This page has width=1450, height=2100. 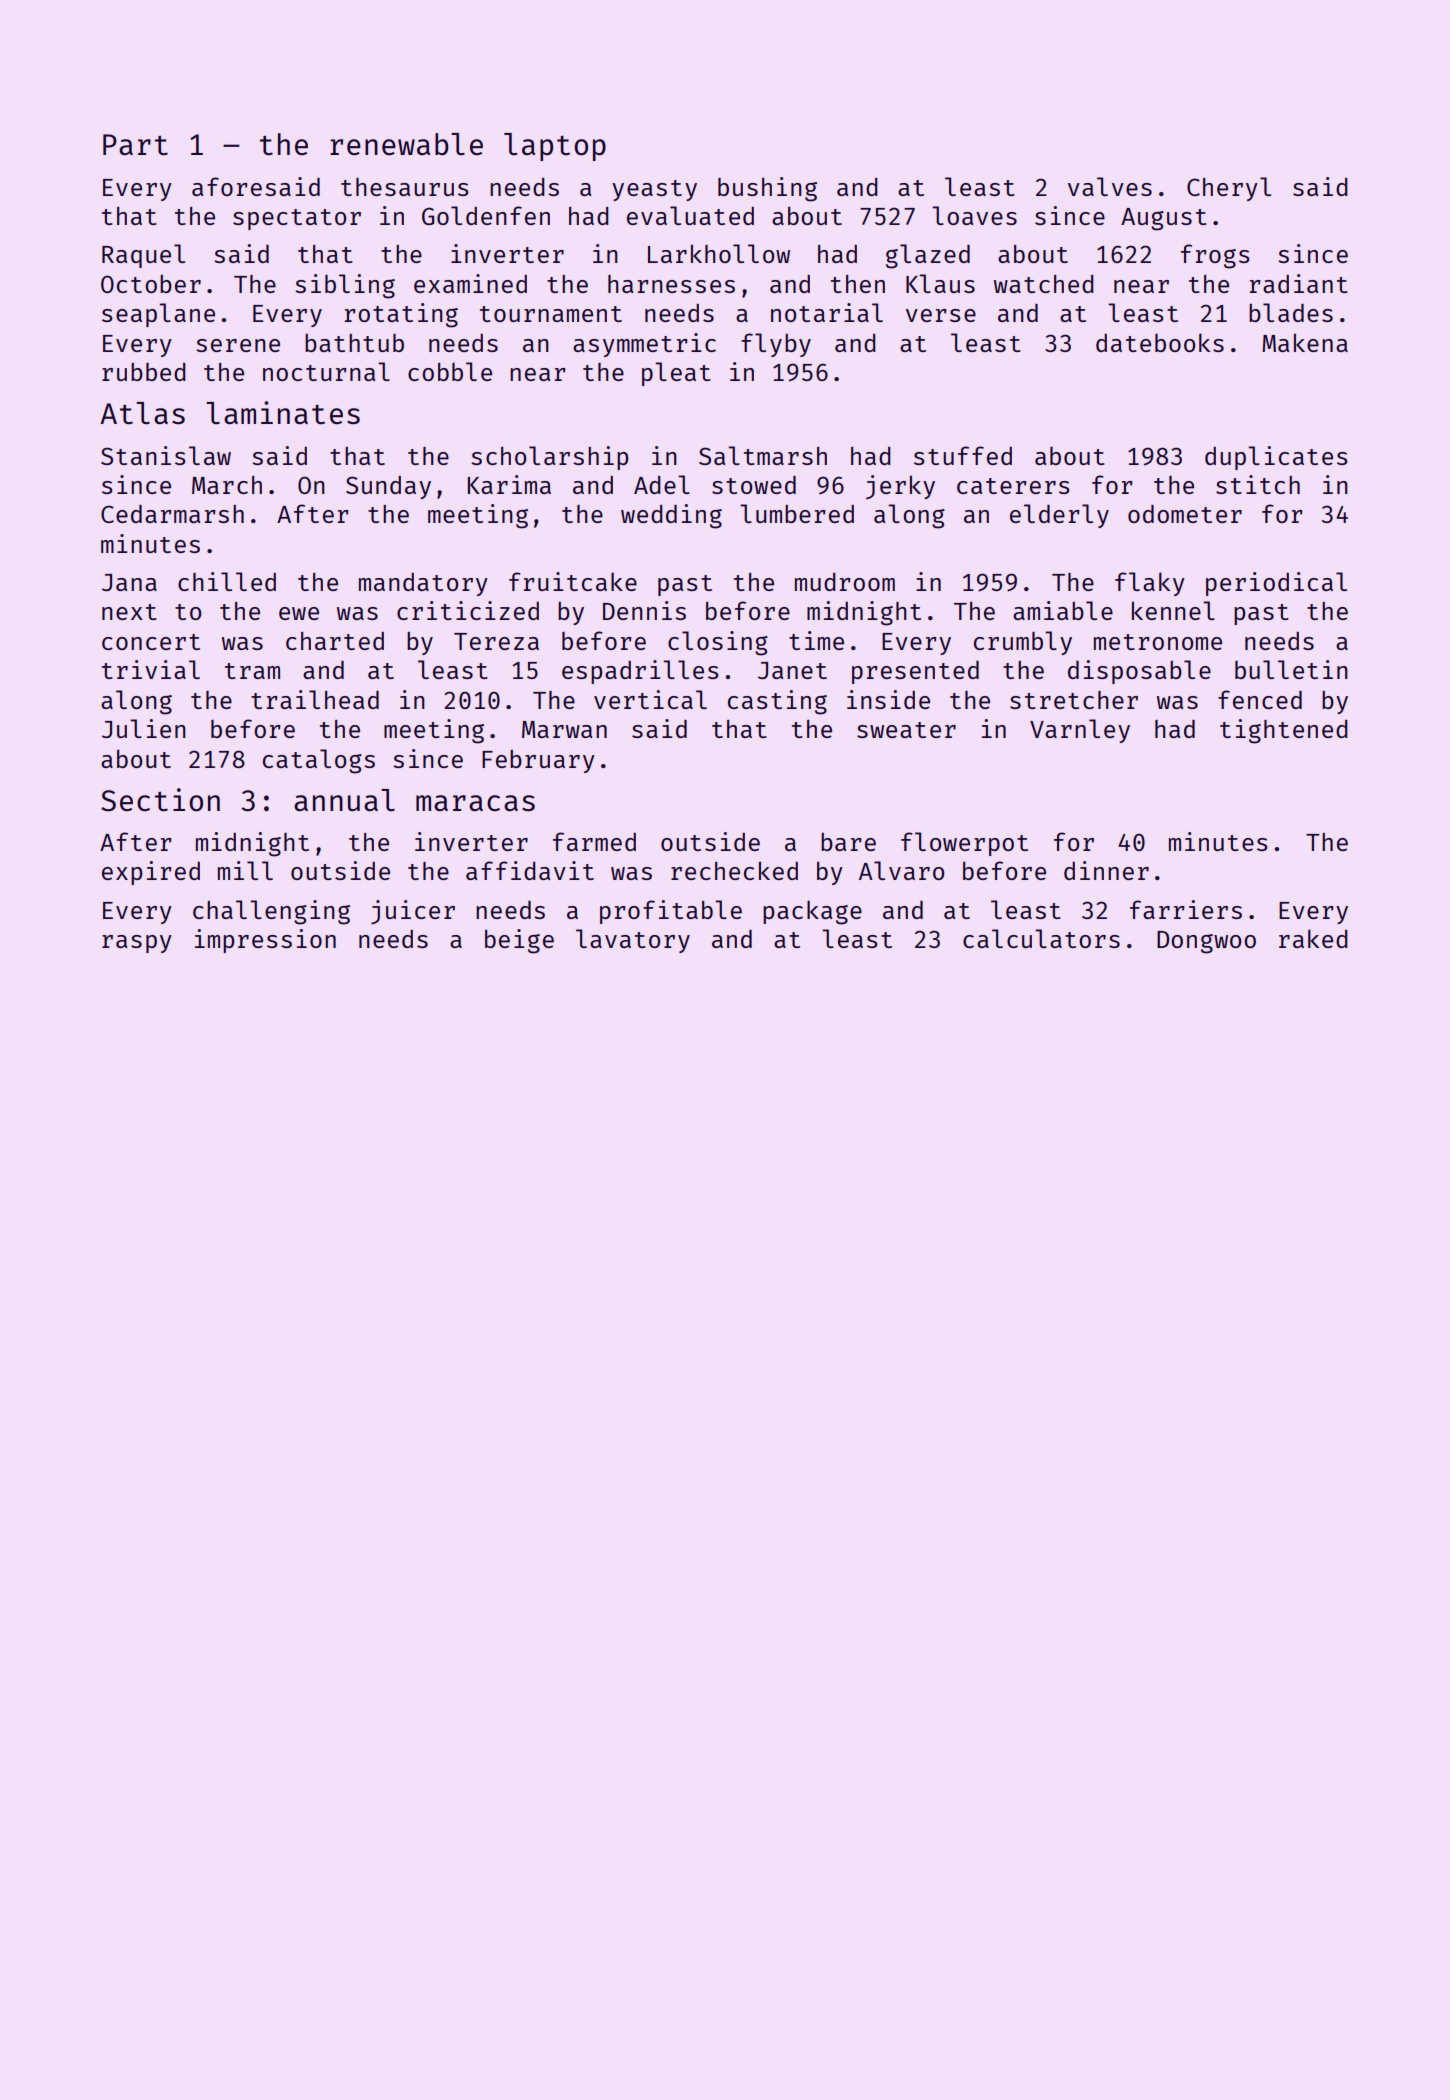 What do you see at coordinates (763, 455) in the page?
I see `Saltmarsh` at bounding box center [763, 455].
